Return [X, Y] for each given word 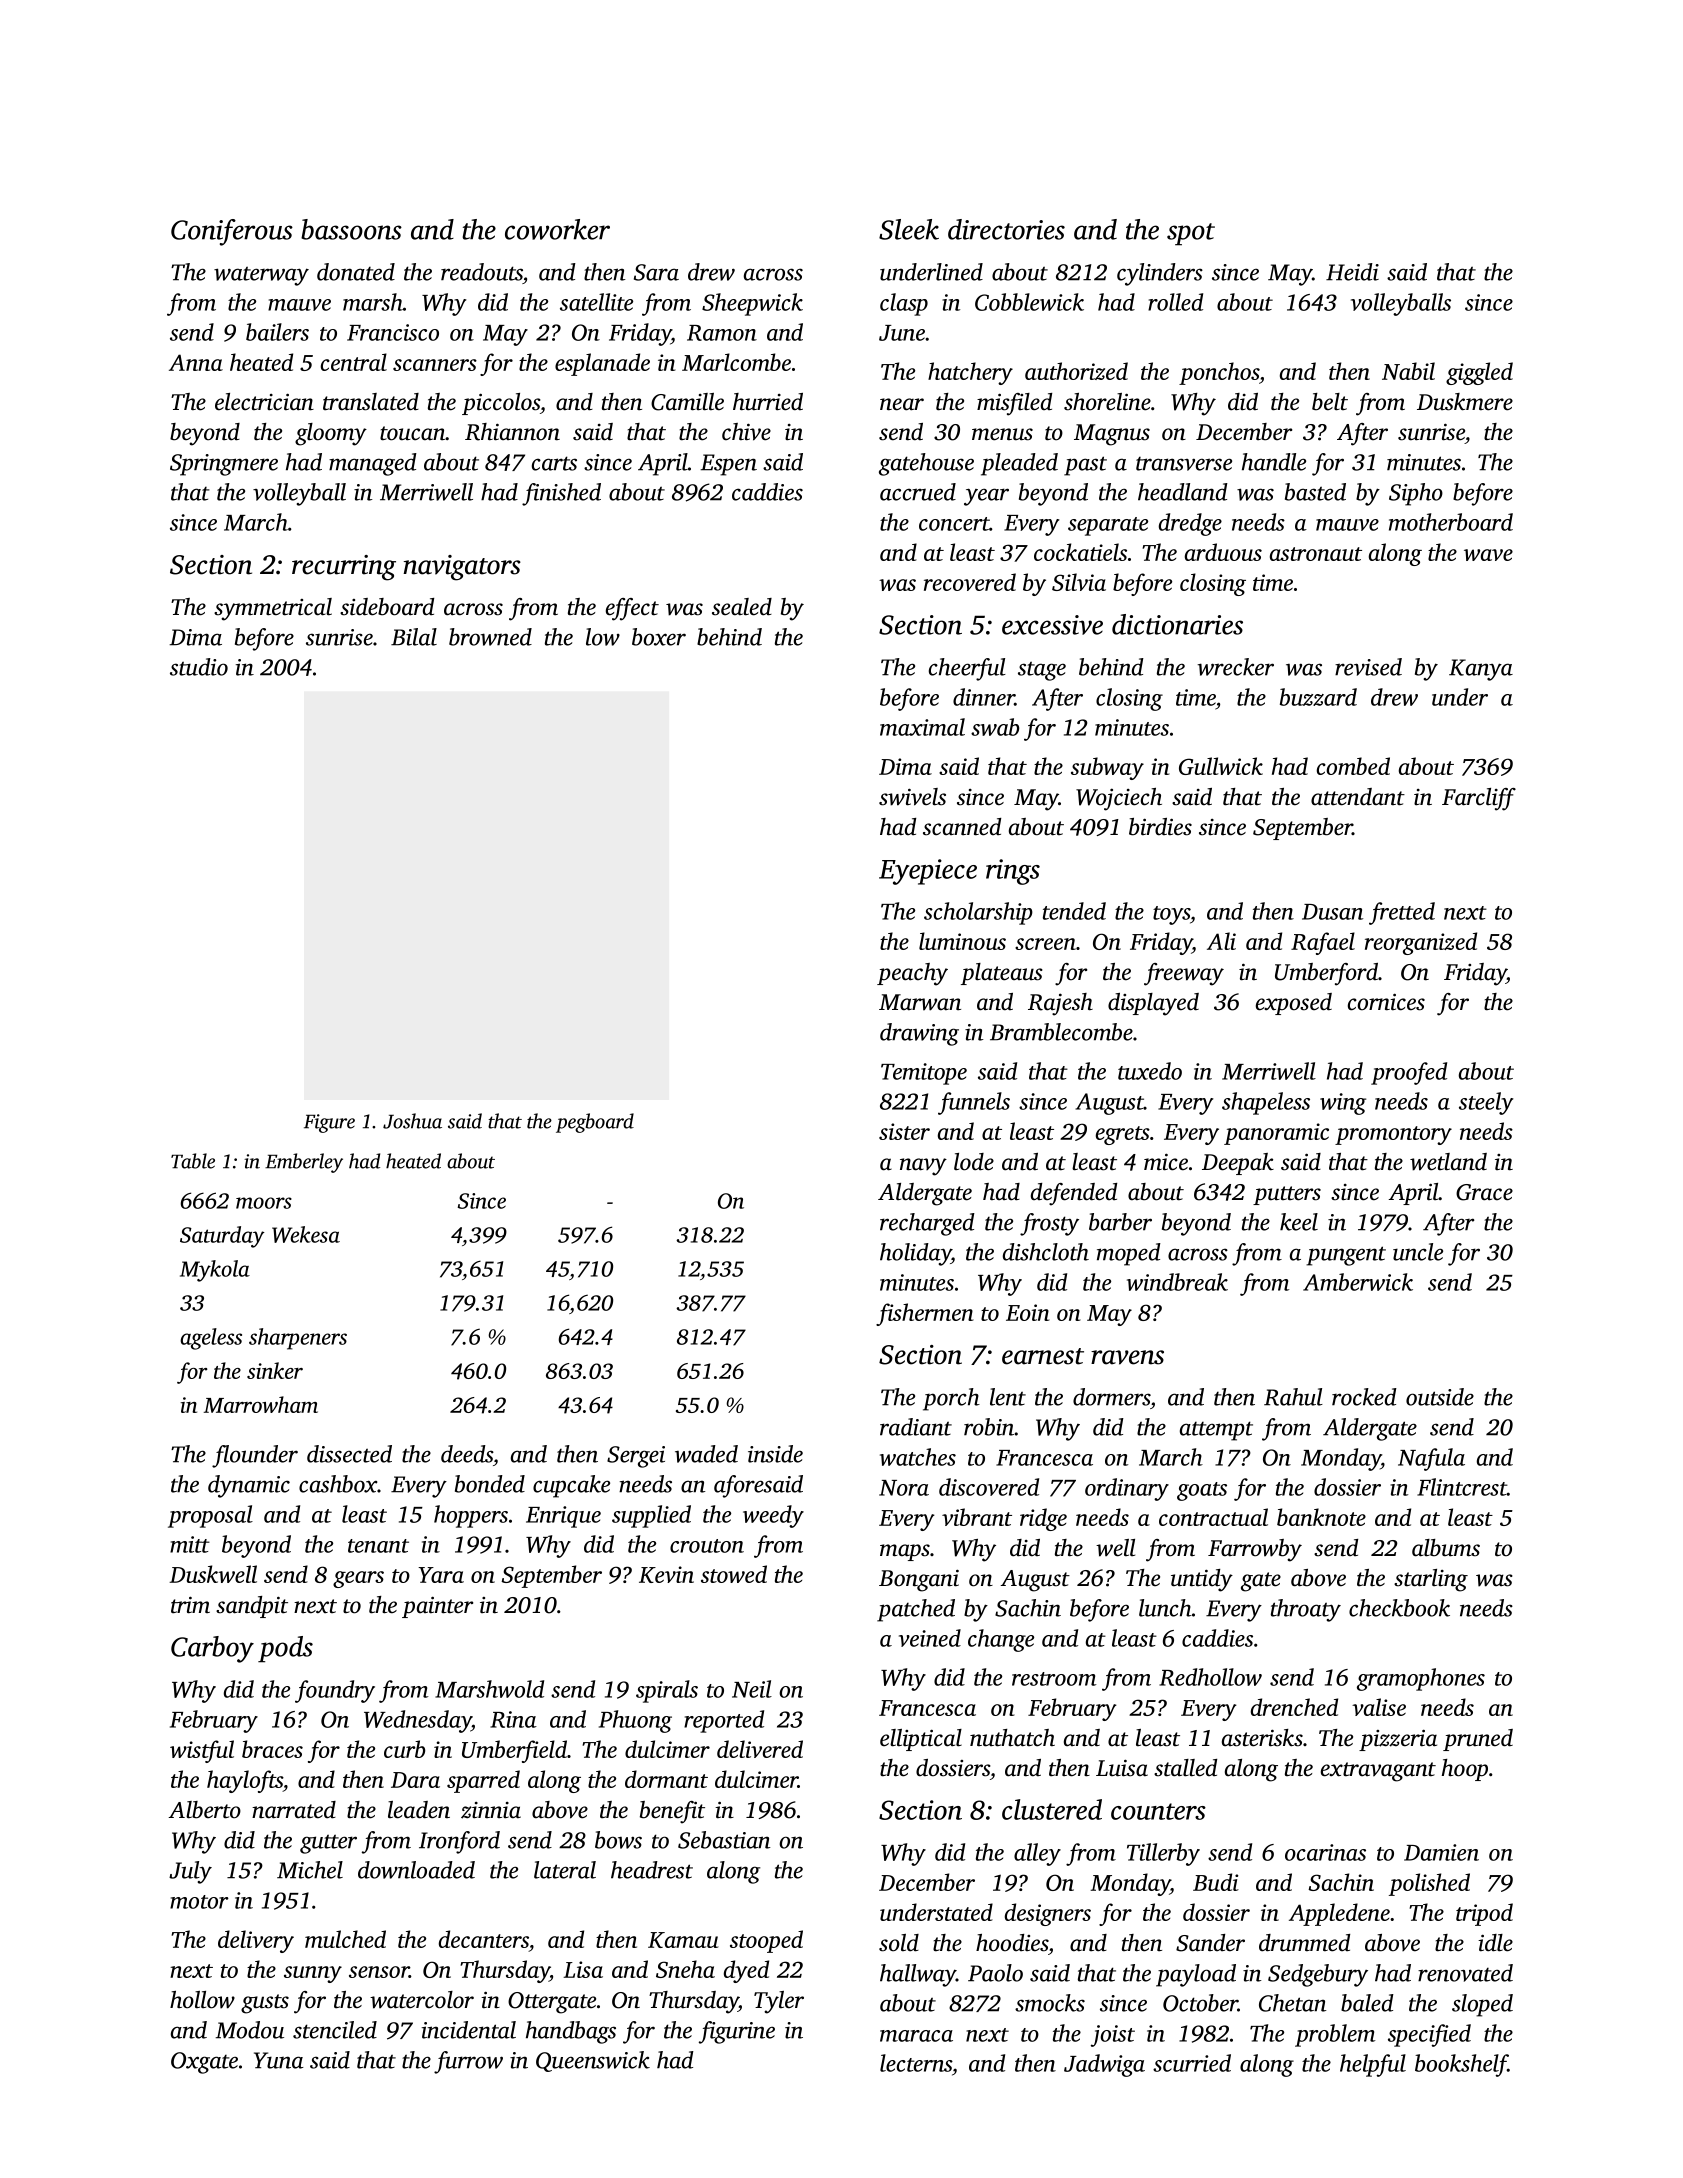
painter [437, 1607]
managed [373, 464]
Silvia [1079, 582]
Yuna [279, 2060]
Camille [687, 402]
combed [1353, 766]
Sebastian [724, 1840]
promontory [1393, 1135]
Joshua [412, 1121]
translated [371, 402]
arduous [1223, 552]
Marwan [920, 1002]
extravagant [1378, 1772]
